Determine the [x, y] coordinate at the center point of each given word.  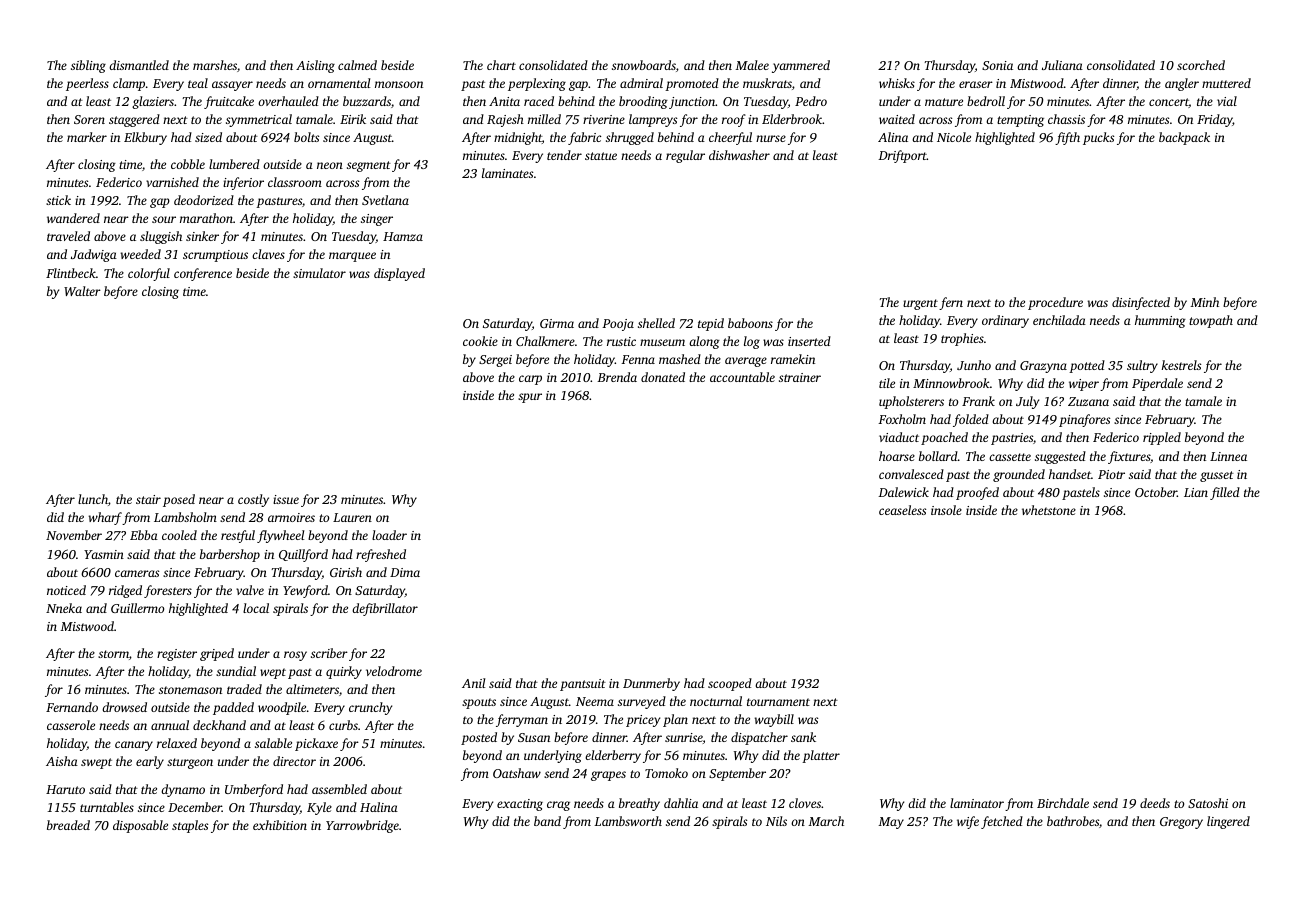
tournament [778, 702]
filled [1225, 493]
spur [530, 398]
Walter [82, 291]
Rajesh [505, 120]
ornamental [339, 83]
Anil [473, 683]
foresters [168, 591]
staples [190, 826]
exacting [520, 805]
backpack [1184, 138]
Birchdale [1063, 803]
